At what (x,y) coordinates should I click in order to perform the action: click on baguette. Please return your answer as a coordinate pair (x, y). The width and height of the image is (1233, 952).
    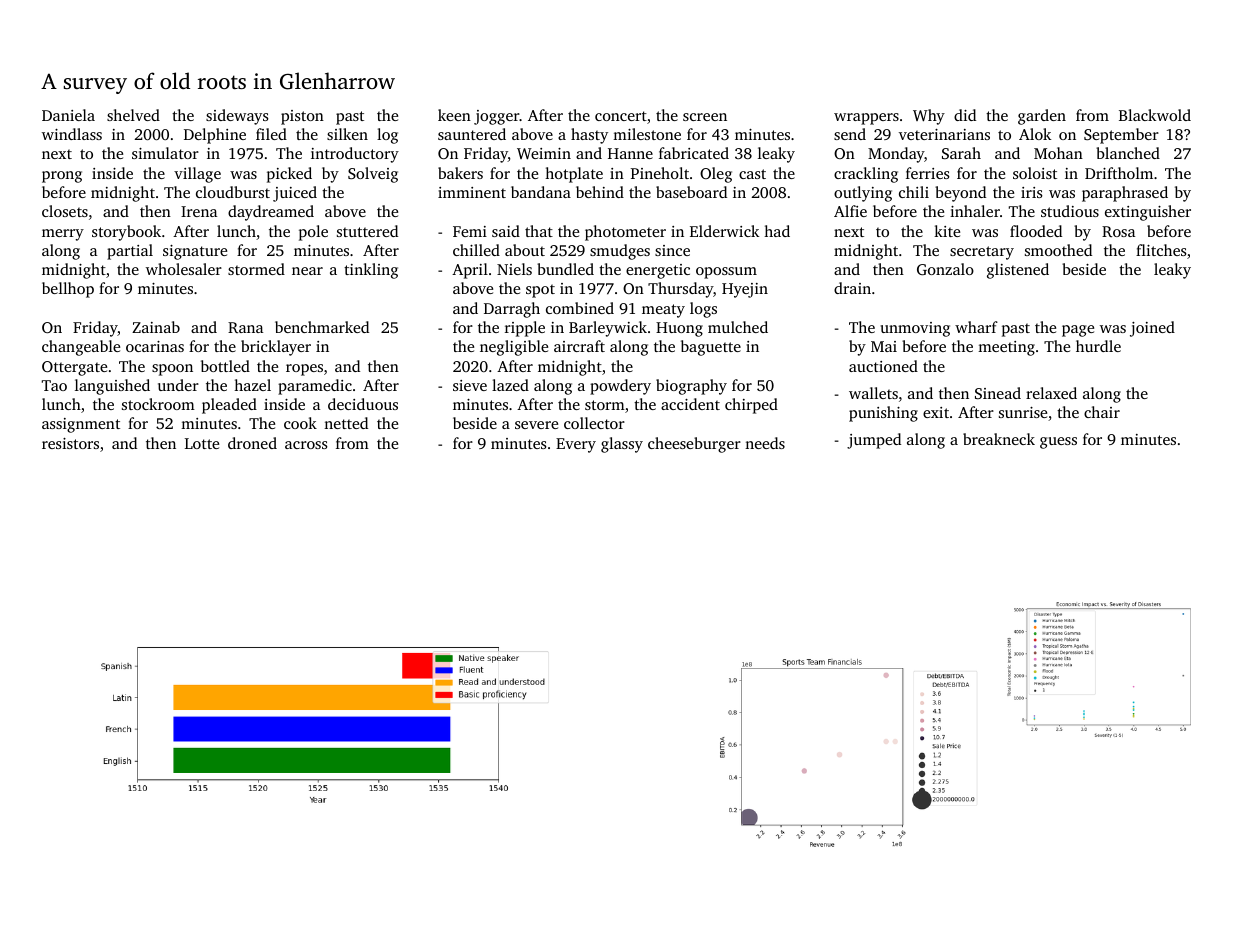
    Looking at the image, I should click on (711, 348).
